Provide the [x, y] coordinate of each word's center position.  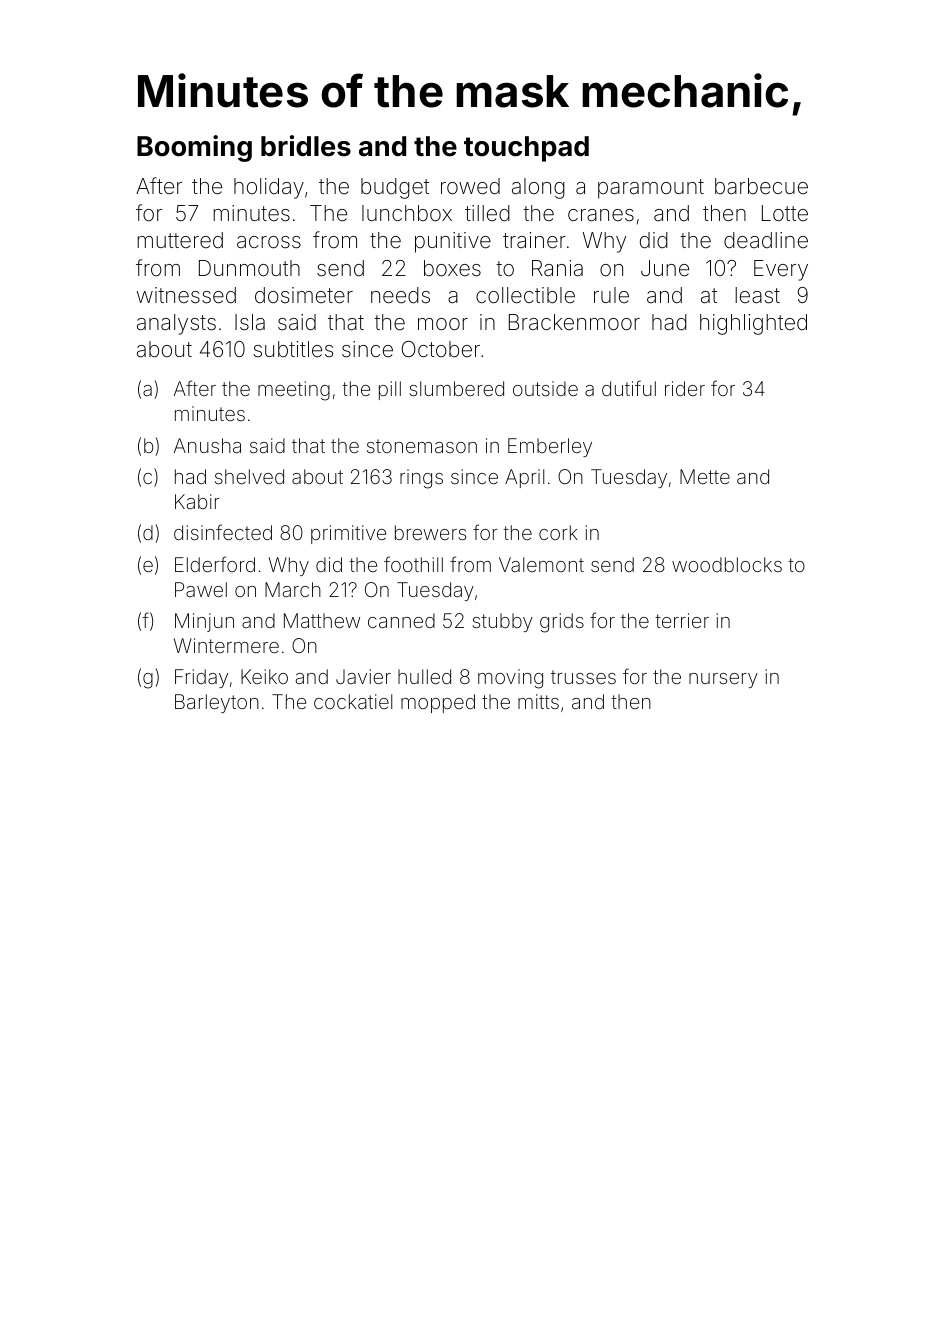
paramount [651, 189]
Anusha [207, 445]
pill [390, 390]
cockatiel [353, 701]
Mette [705, 476]
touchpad [526, 149]
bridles [306, 146]
